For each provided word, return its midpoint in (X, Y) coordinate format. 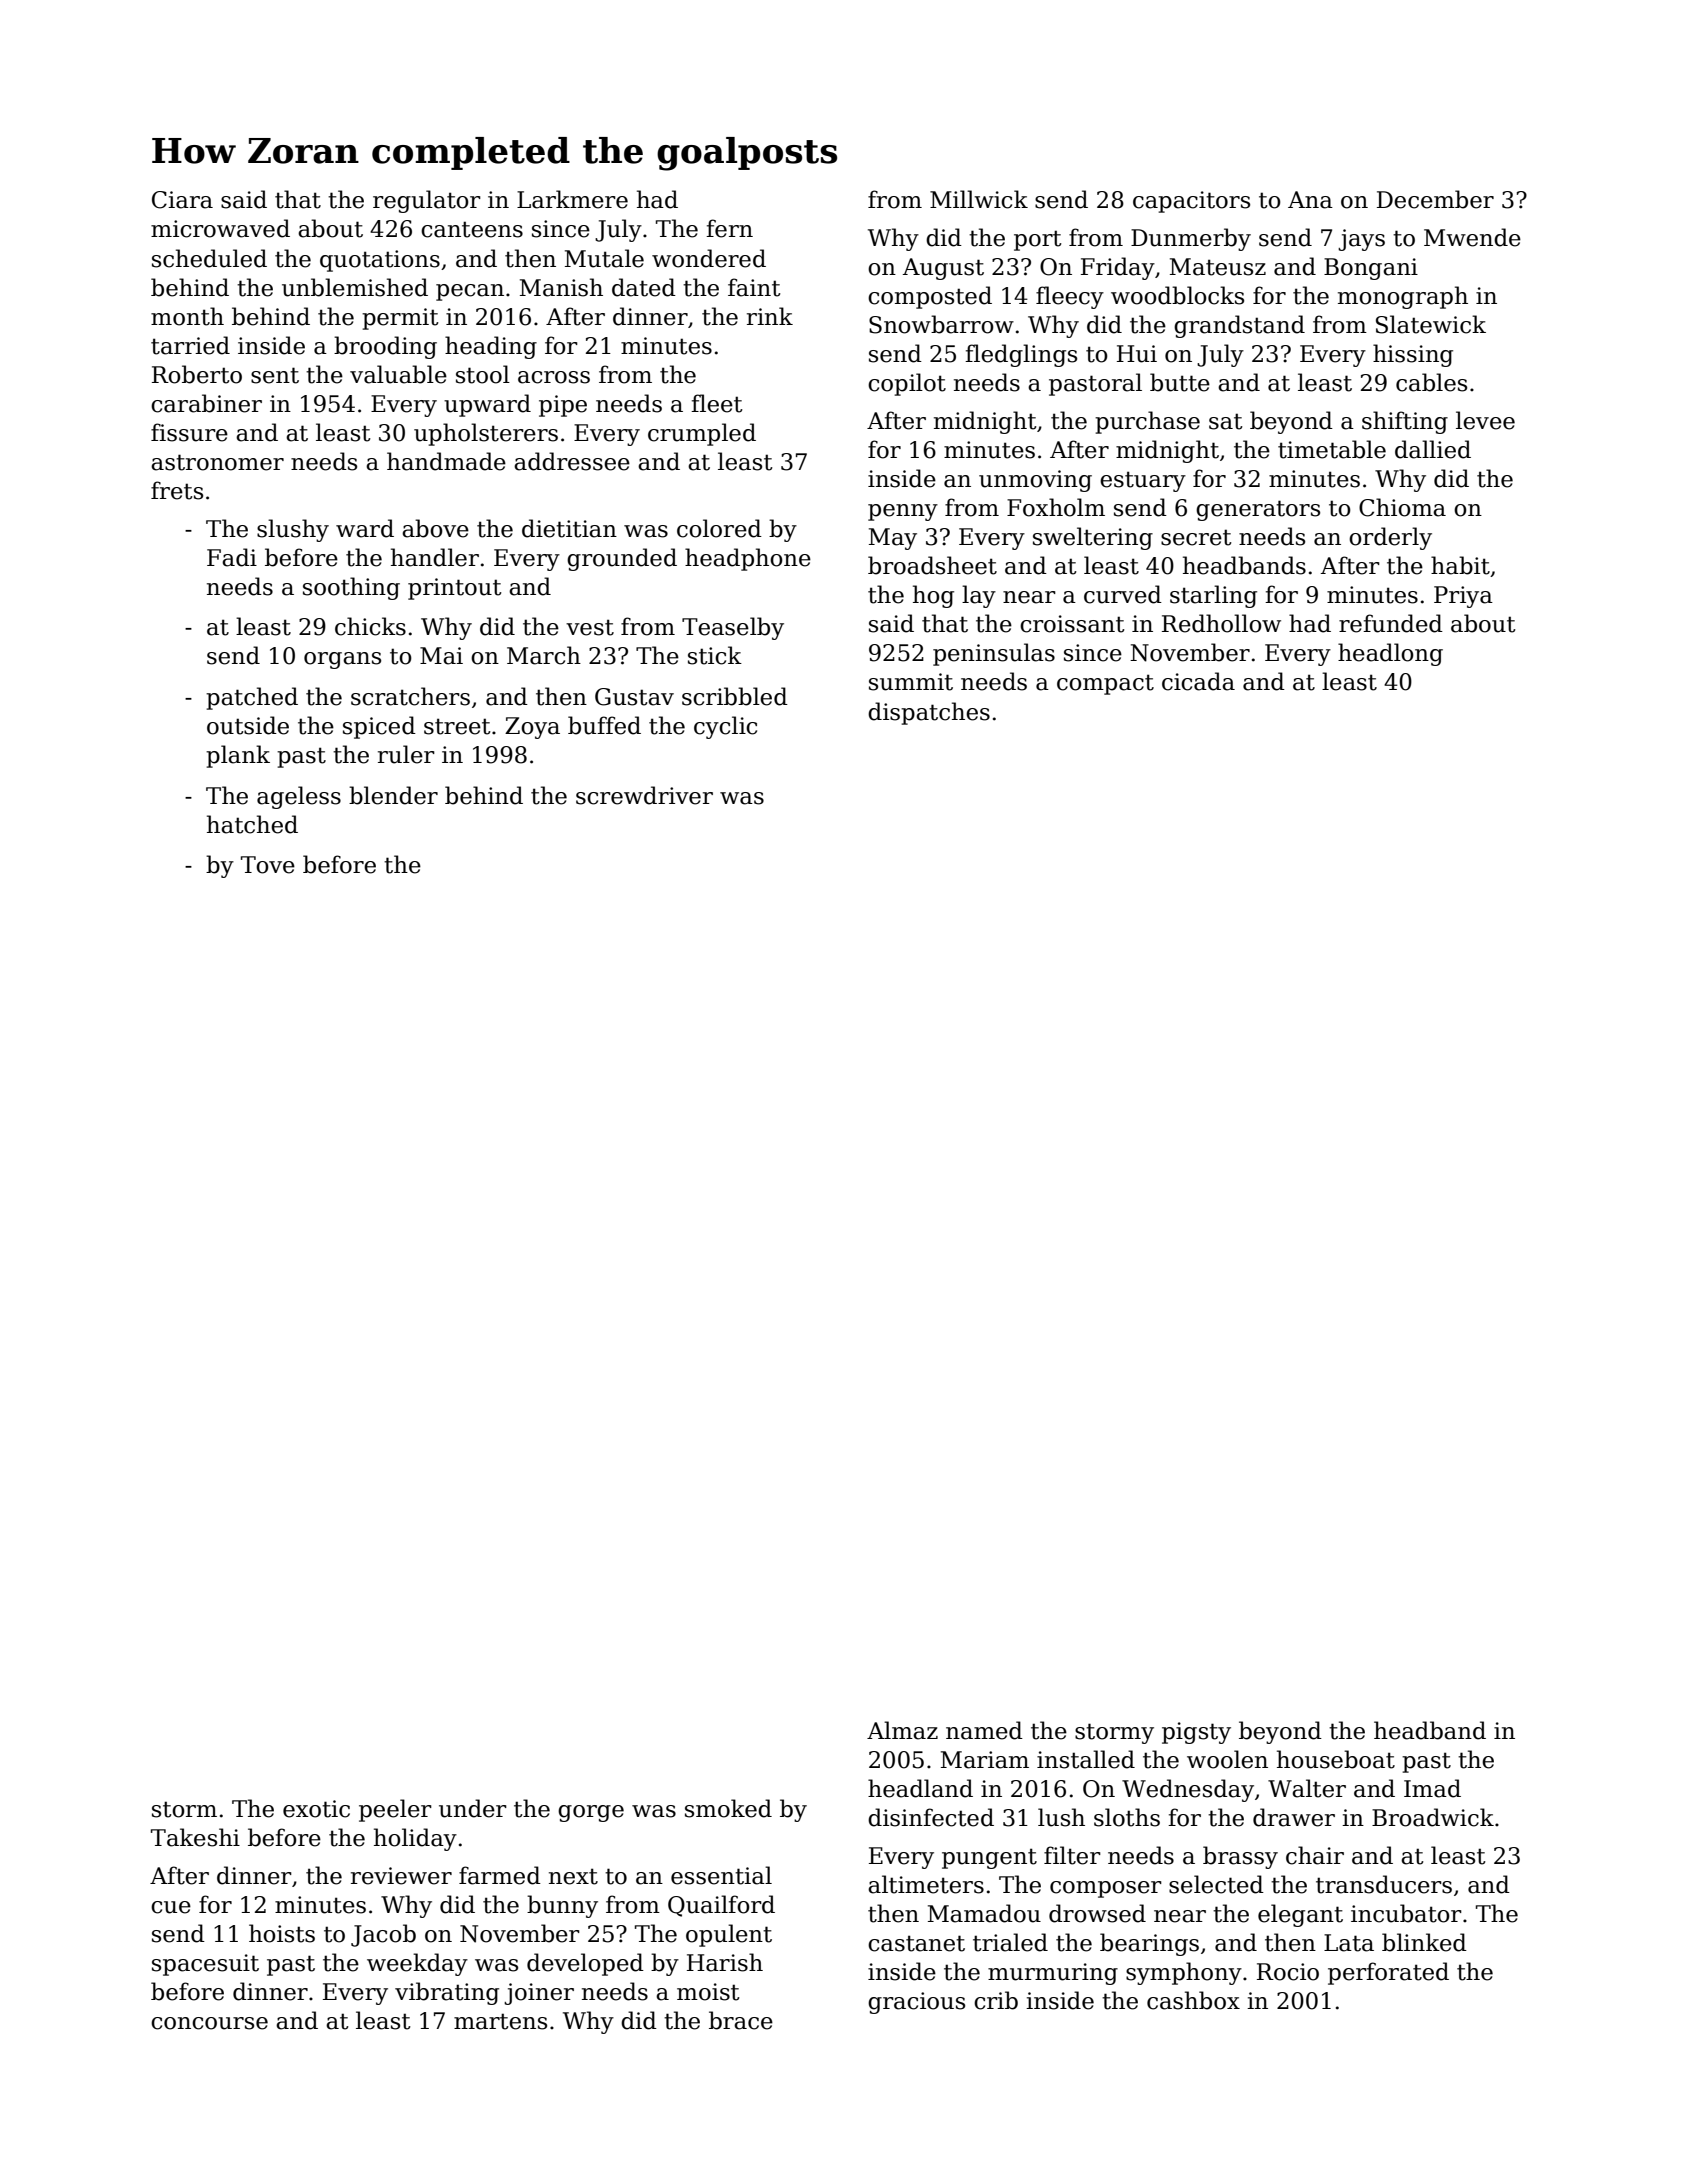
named (984, 1730)
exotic (316, 1809)
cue (171, 1907)
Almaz (902, 1730)
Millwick (979, 199)
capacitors (1191, 202)
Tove (268, 865)
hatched (252, 824)
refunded (1391, 623)
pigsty (1196, 1733)
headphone (748, 559)
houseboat (1336, 1759)
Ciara (182, 200)
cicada (1198, 681)
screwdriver (644, 795)
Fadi (232, 557)
